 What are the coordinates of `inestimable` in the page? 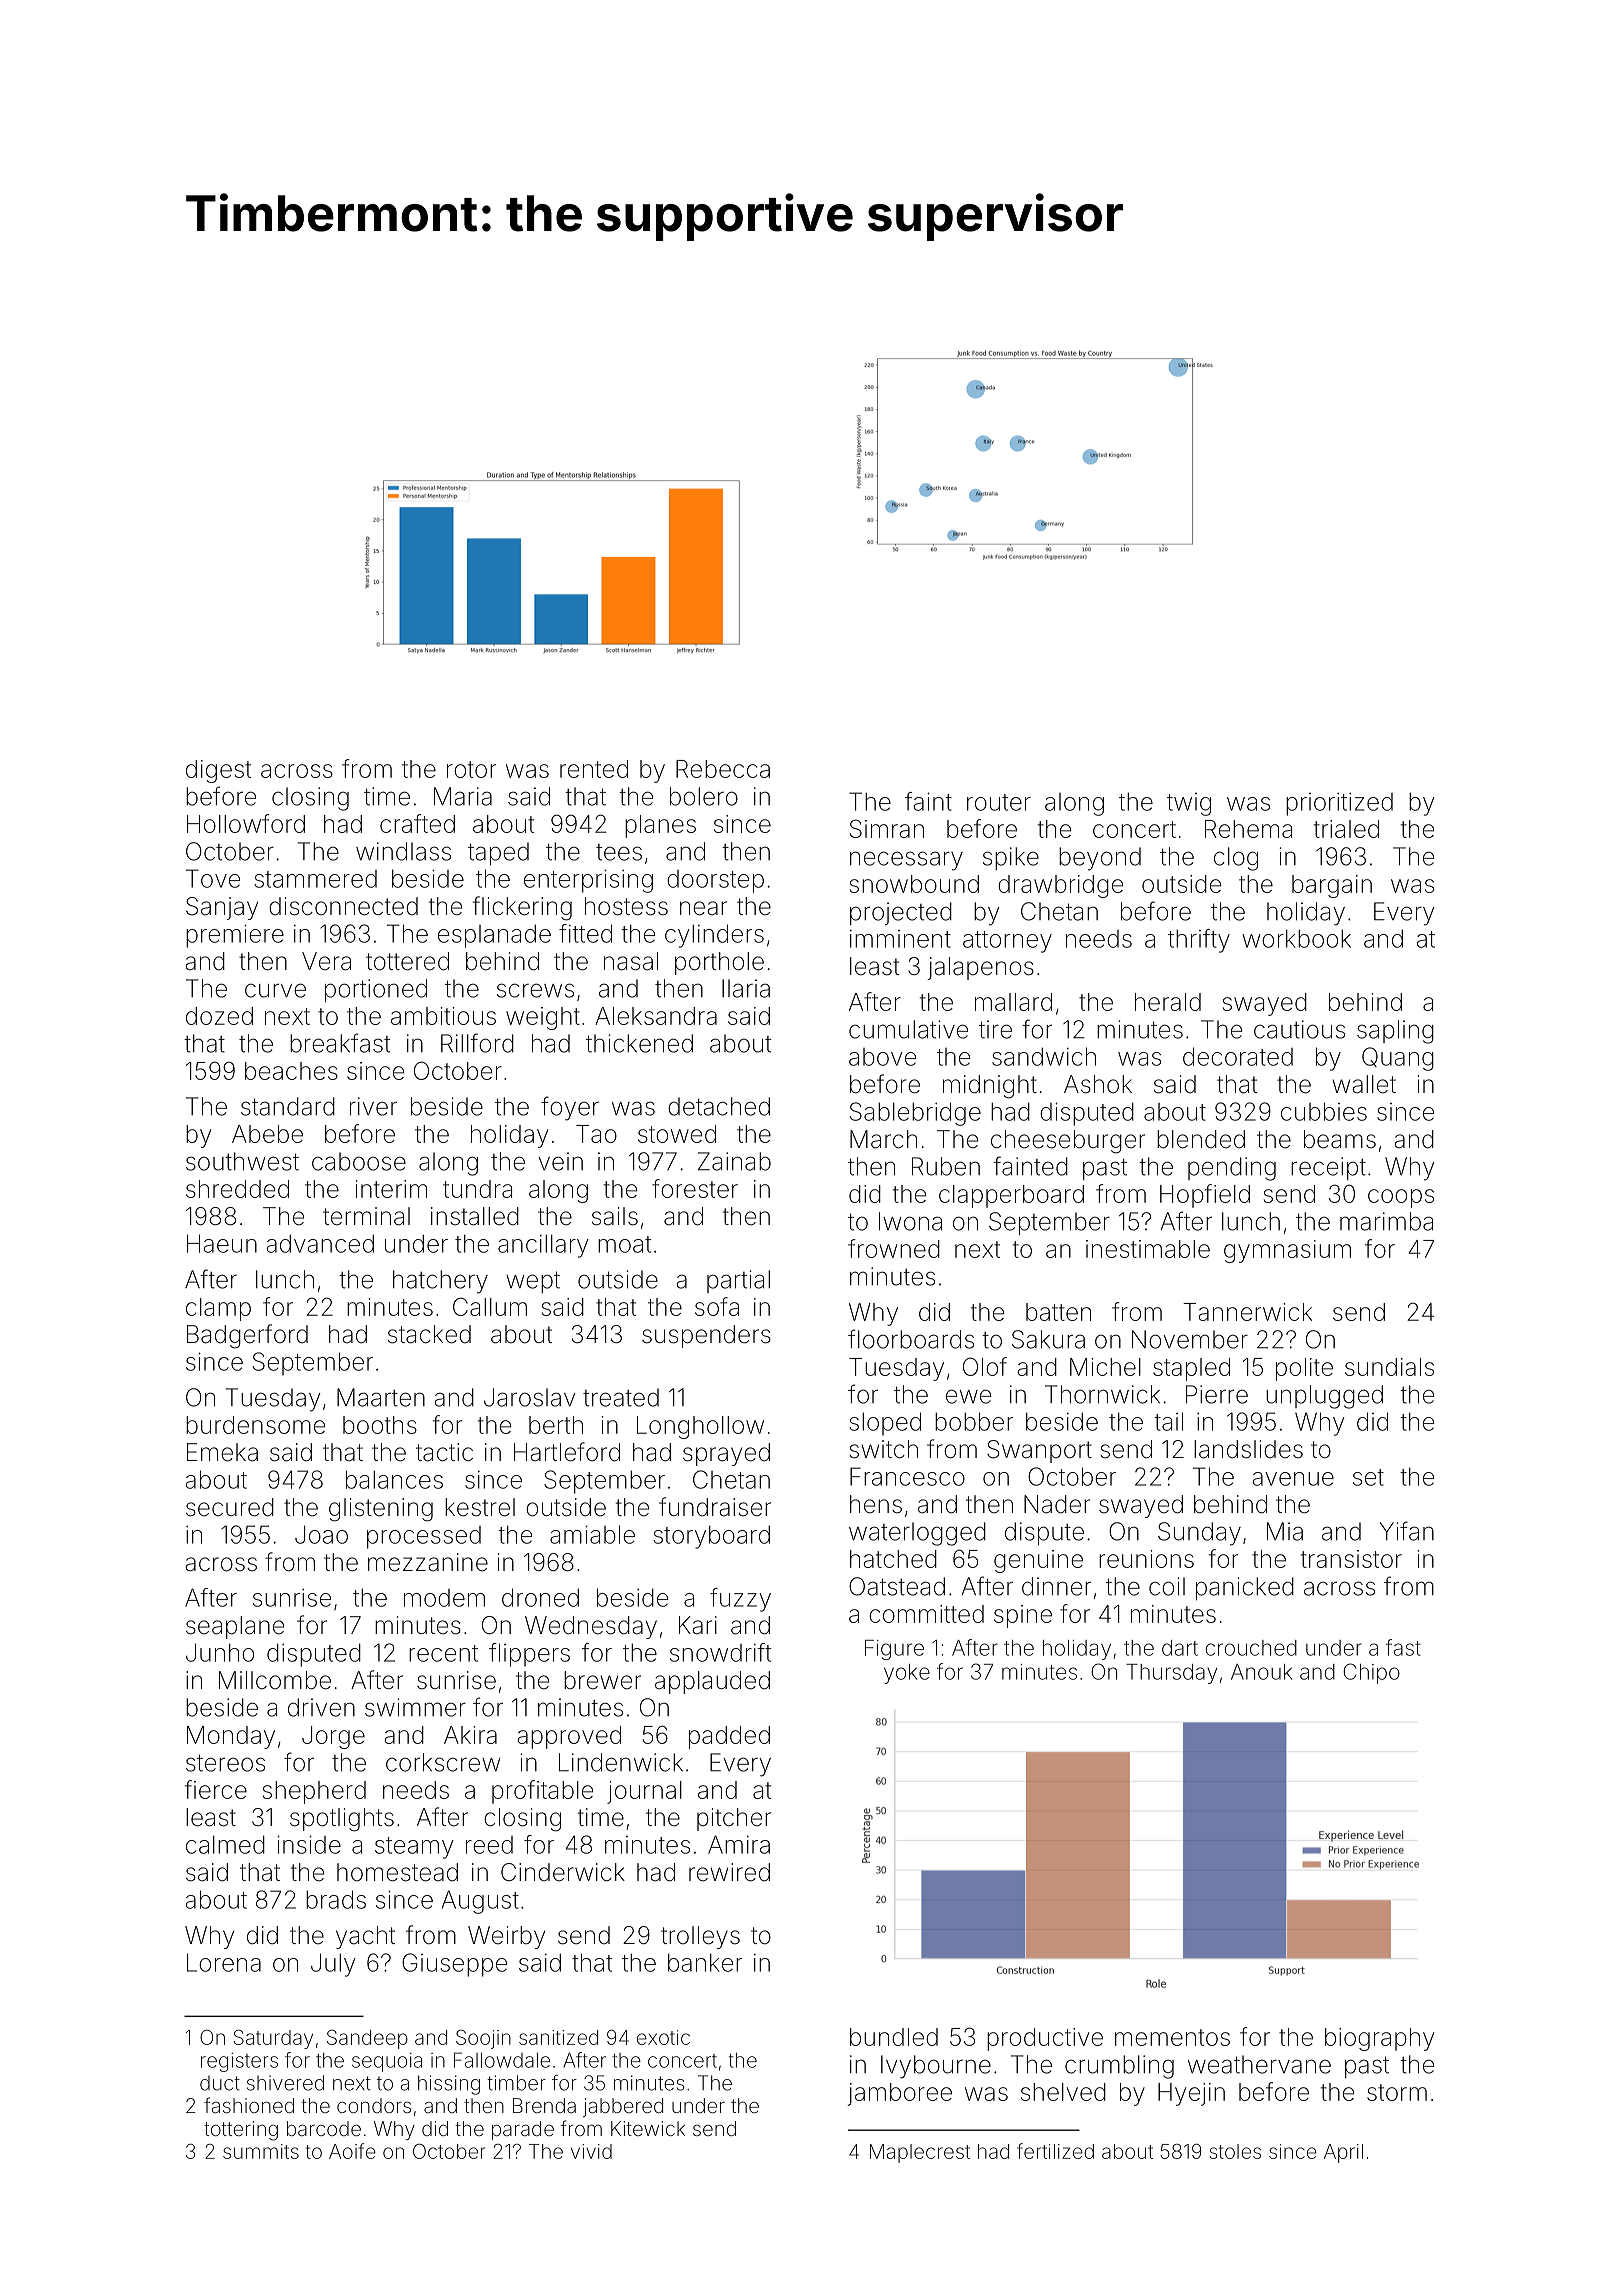 It's located at (1148, 1249).
